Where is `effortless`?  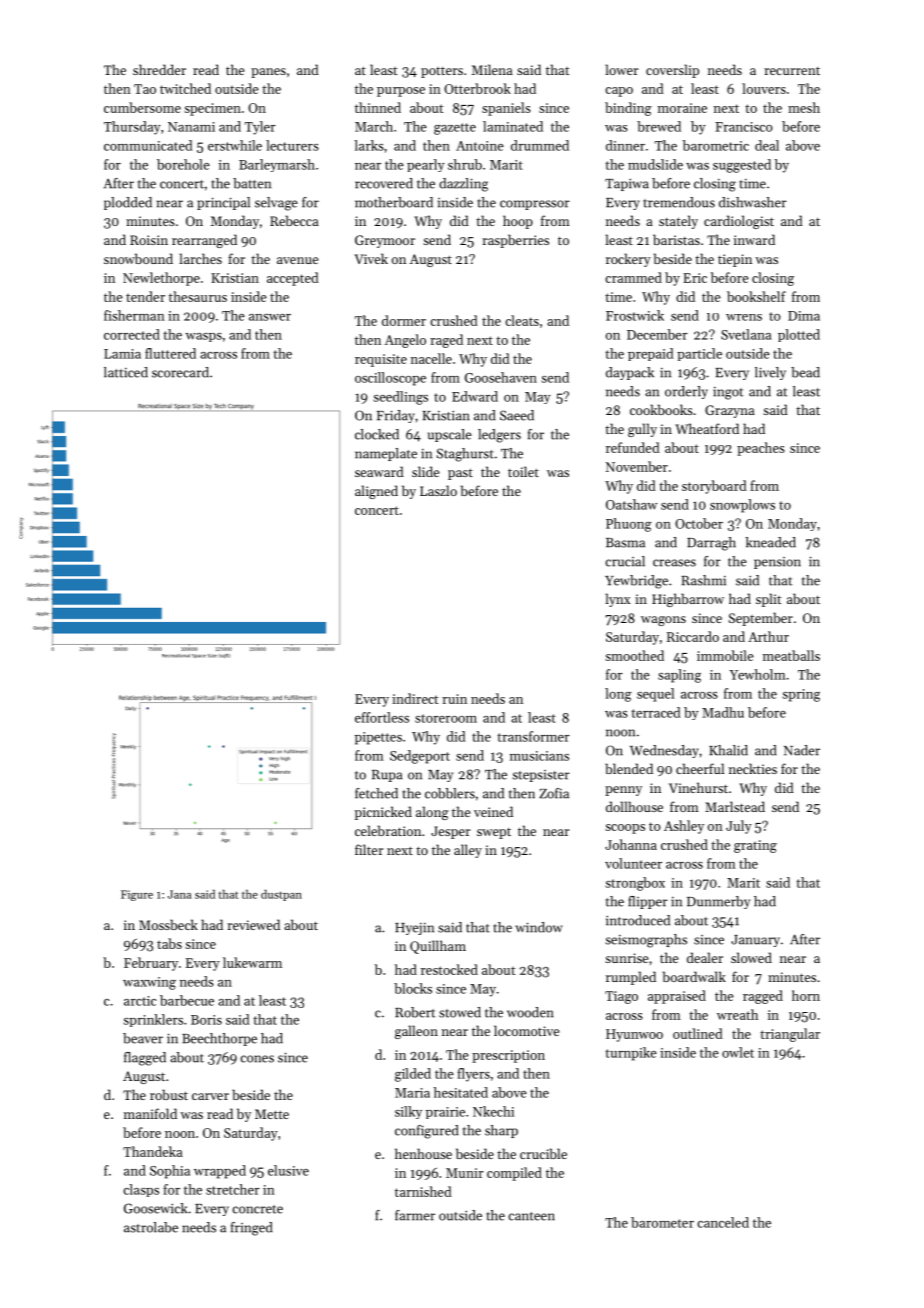 effortless is located at coordinates (382, 717).
